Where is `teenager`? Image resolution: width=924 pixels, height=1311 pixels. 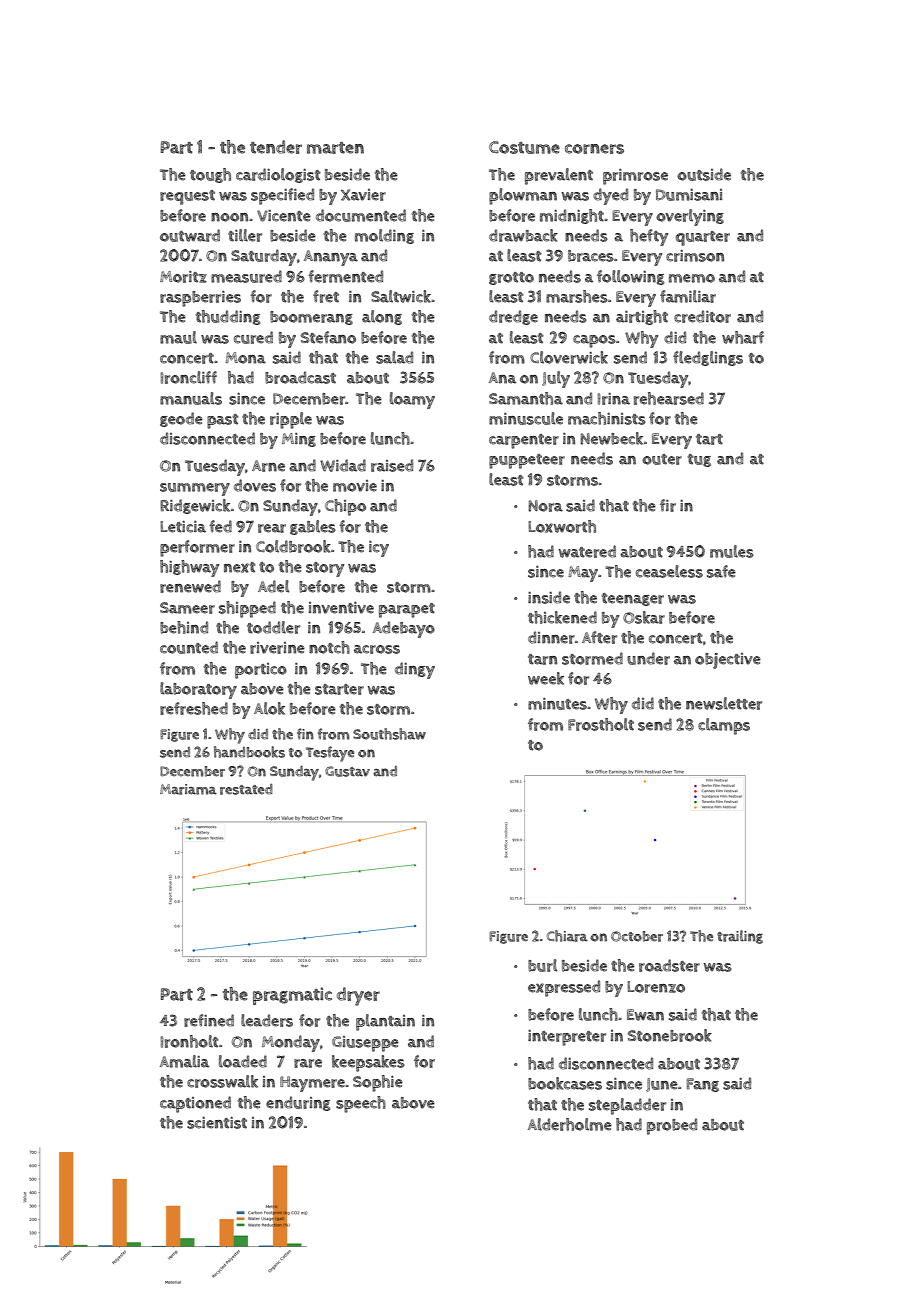
teenager is located at coordinates (633, 599).
